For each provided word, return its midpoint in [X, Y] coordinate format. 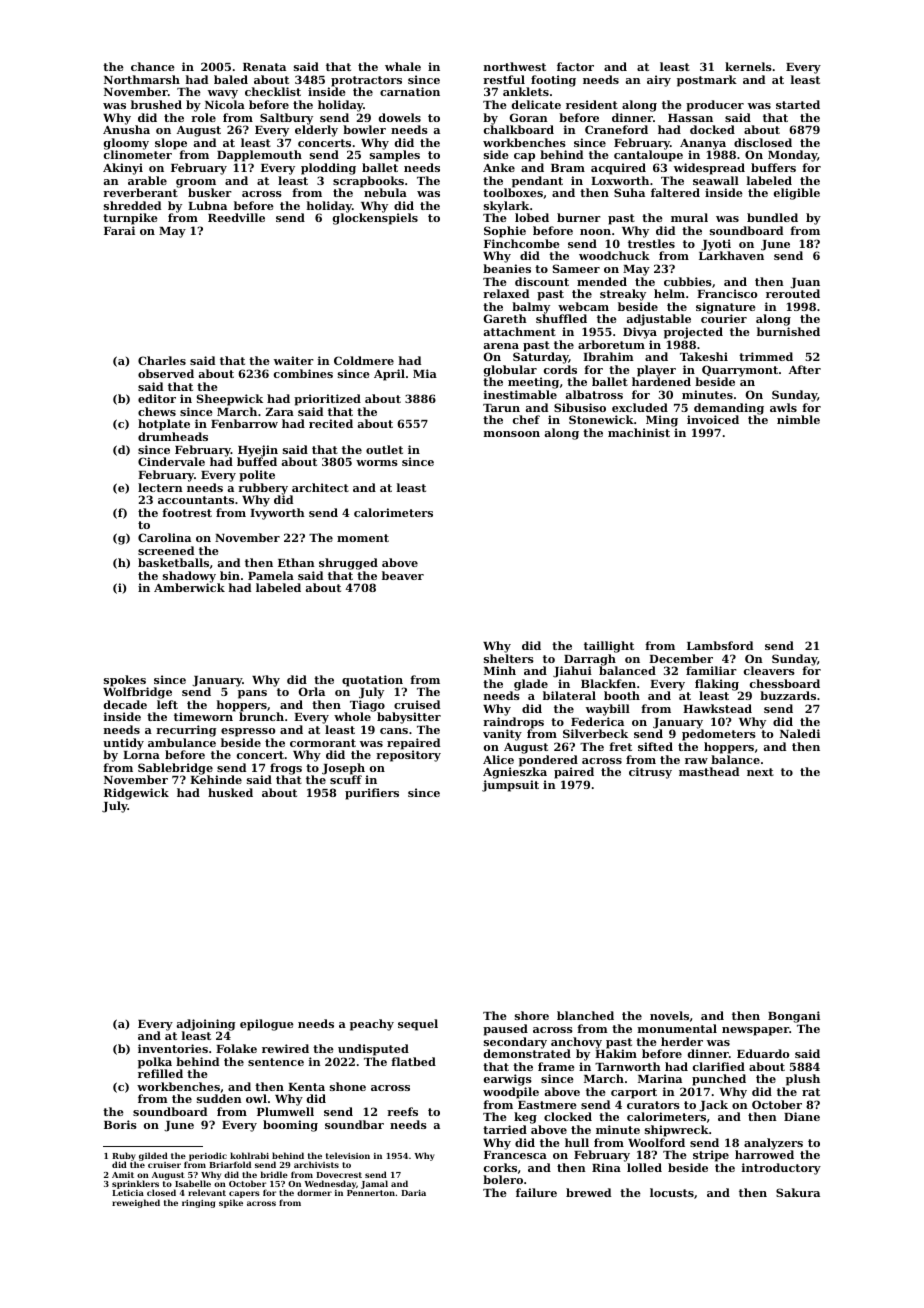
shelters [509, 658]
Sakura [798, 1192]
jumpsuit [510, 786]
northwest [515, 66]
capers [244, 1194]
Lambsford [720, 645]
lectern [160, 487]
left [167, 704]
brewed [588, 1192]
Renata [264, 67]
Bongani [794, 1017]
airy [659, 81]
